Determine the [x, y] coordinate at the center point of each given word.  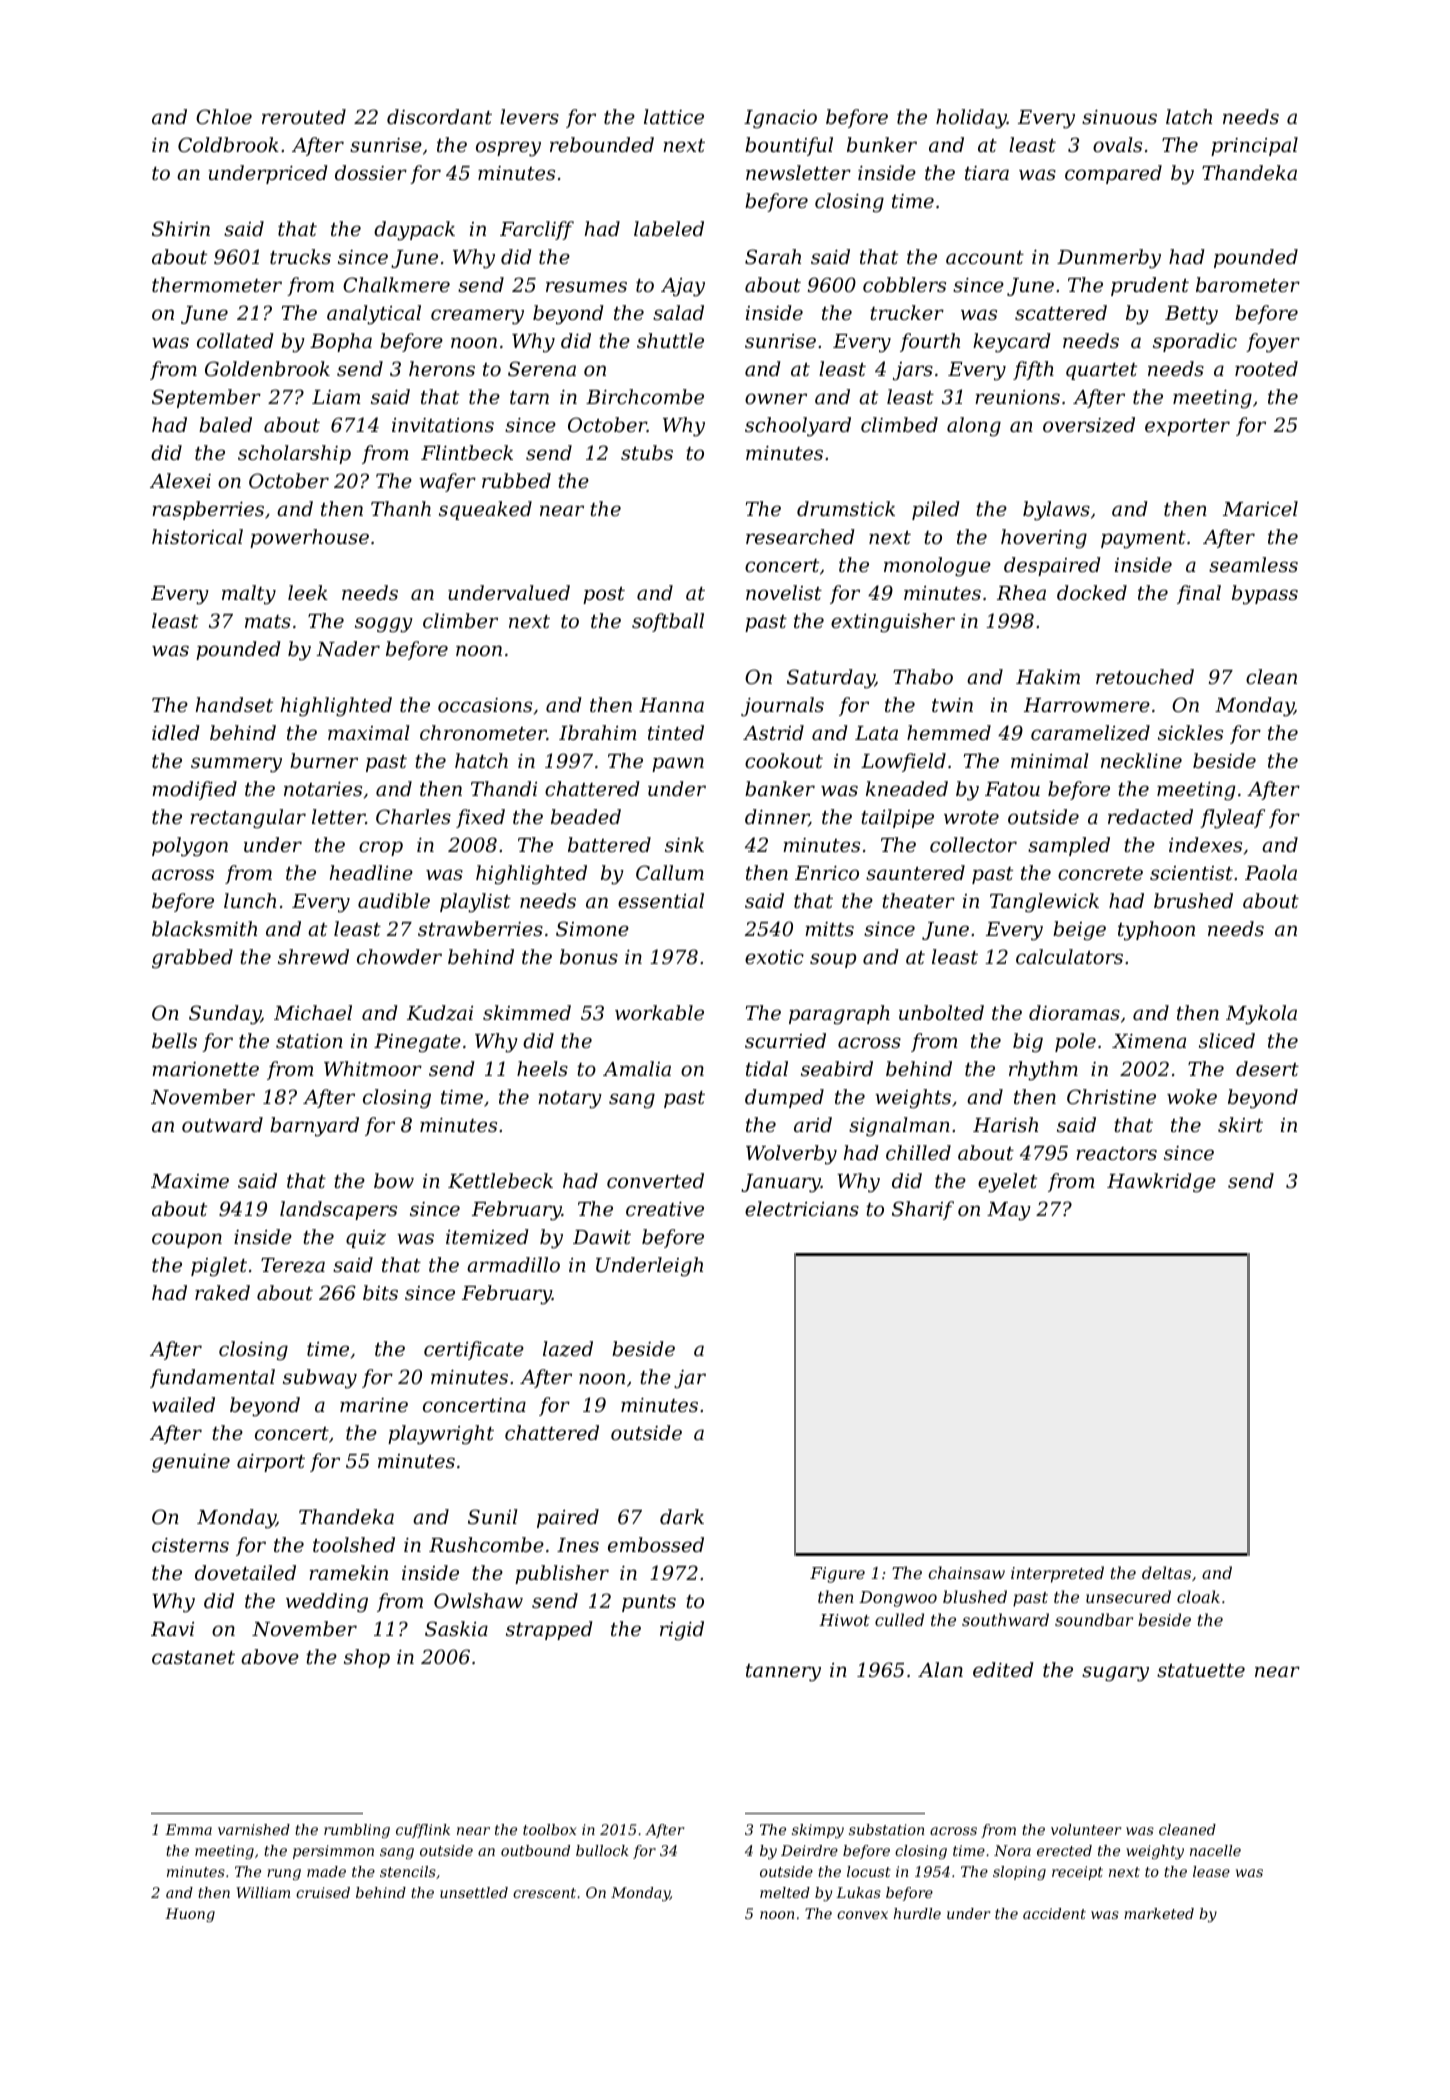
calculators [1069, 956]
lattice [674, 116]
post [604, 595]
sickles [1190, 732]
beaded [586, 816]
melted [785, 1892]
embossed [656, 1544]
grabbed [192, 959]
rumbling [357, 1831]
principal [1254, 146]
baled [225, 424]
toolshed [354, 1544]
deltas [1166, 1572]
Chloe [224, 116]
